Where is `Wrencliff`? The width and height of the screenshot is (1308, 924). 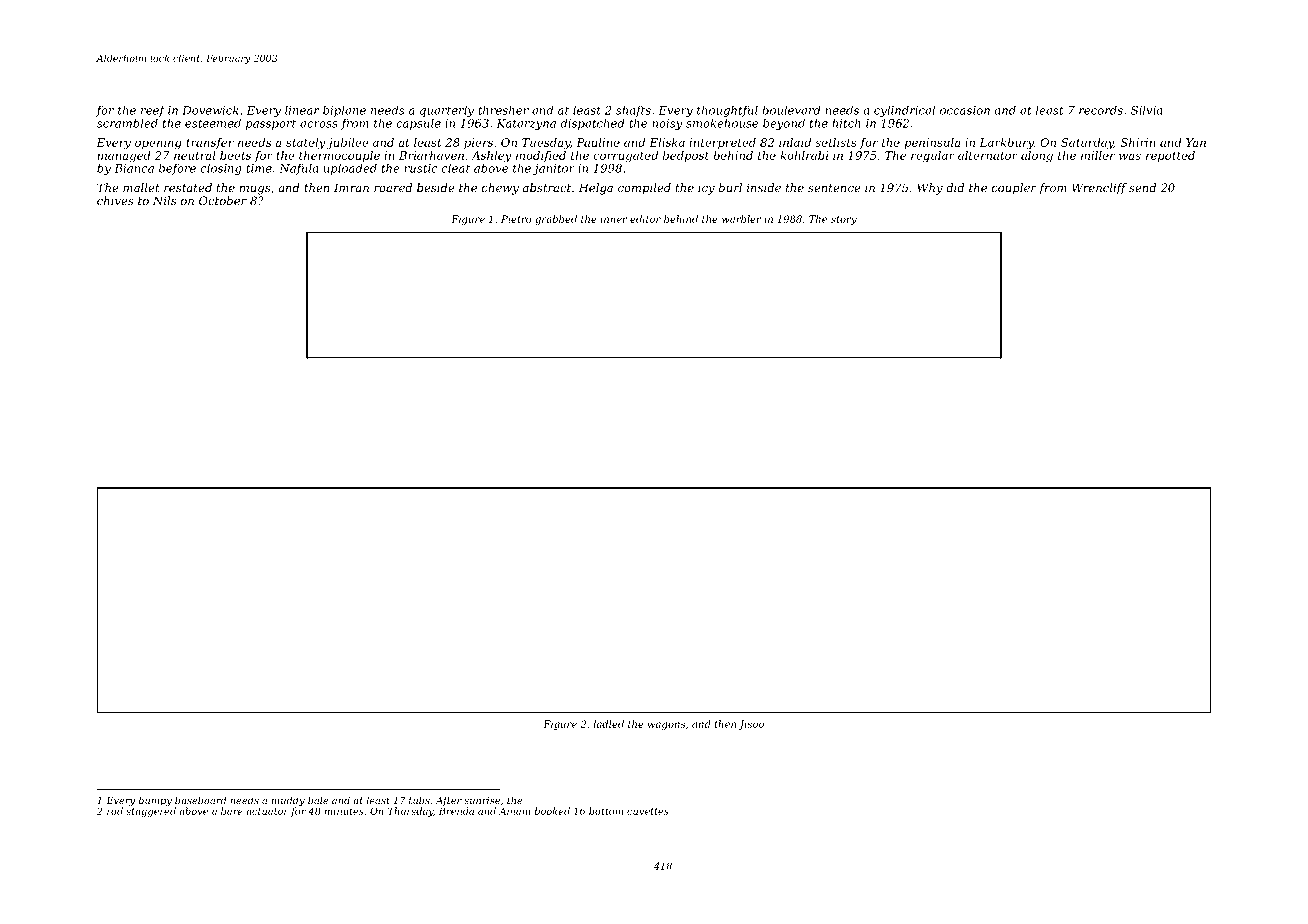 Wrencliff is located at coordinates (1099, 189).
